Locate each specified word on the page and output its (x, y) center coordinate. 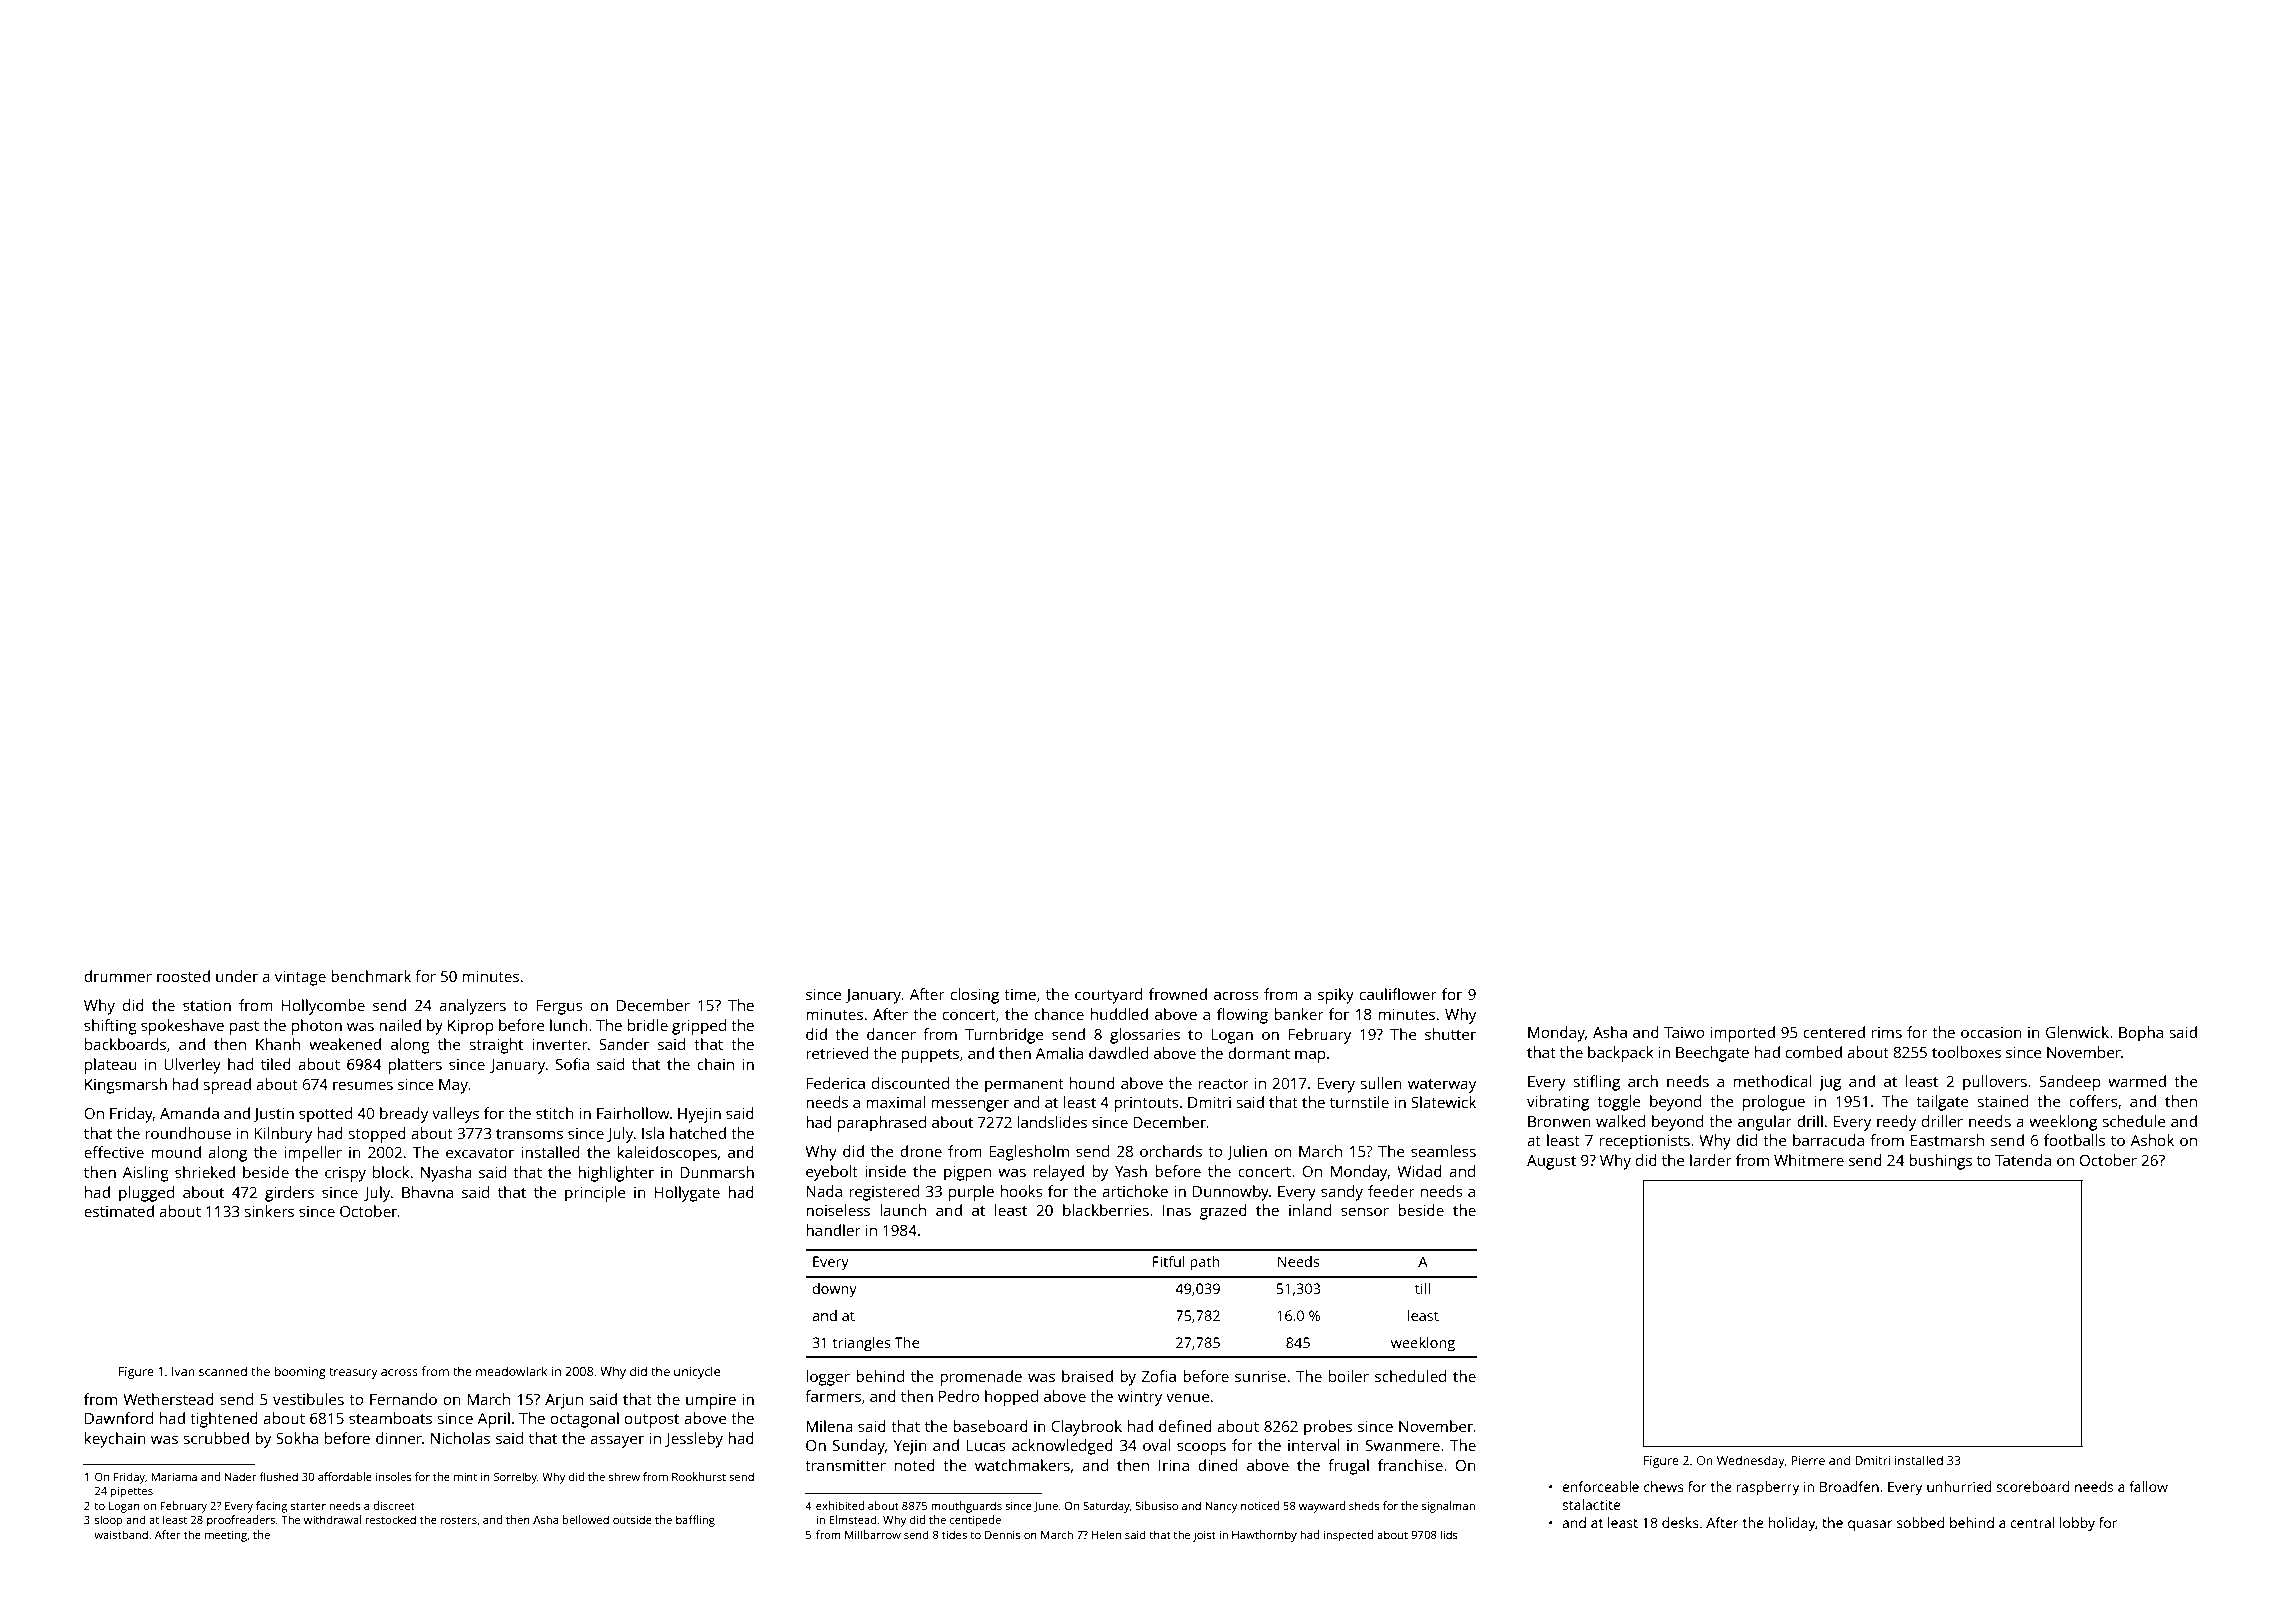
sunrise (1260, 1376)
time (1020, 994)
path (1205, 1263)
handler (833, 1230)
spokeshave (182, 1027)
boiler (1349, 1376)
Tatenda (2023, 1160)
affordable (345, 1476)
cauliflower (1398, 994)
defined (1185, 1426)
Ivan (183, 1371)
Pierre (1808, 1460)
